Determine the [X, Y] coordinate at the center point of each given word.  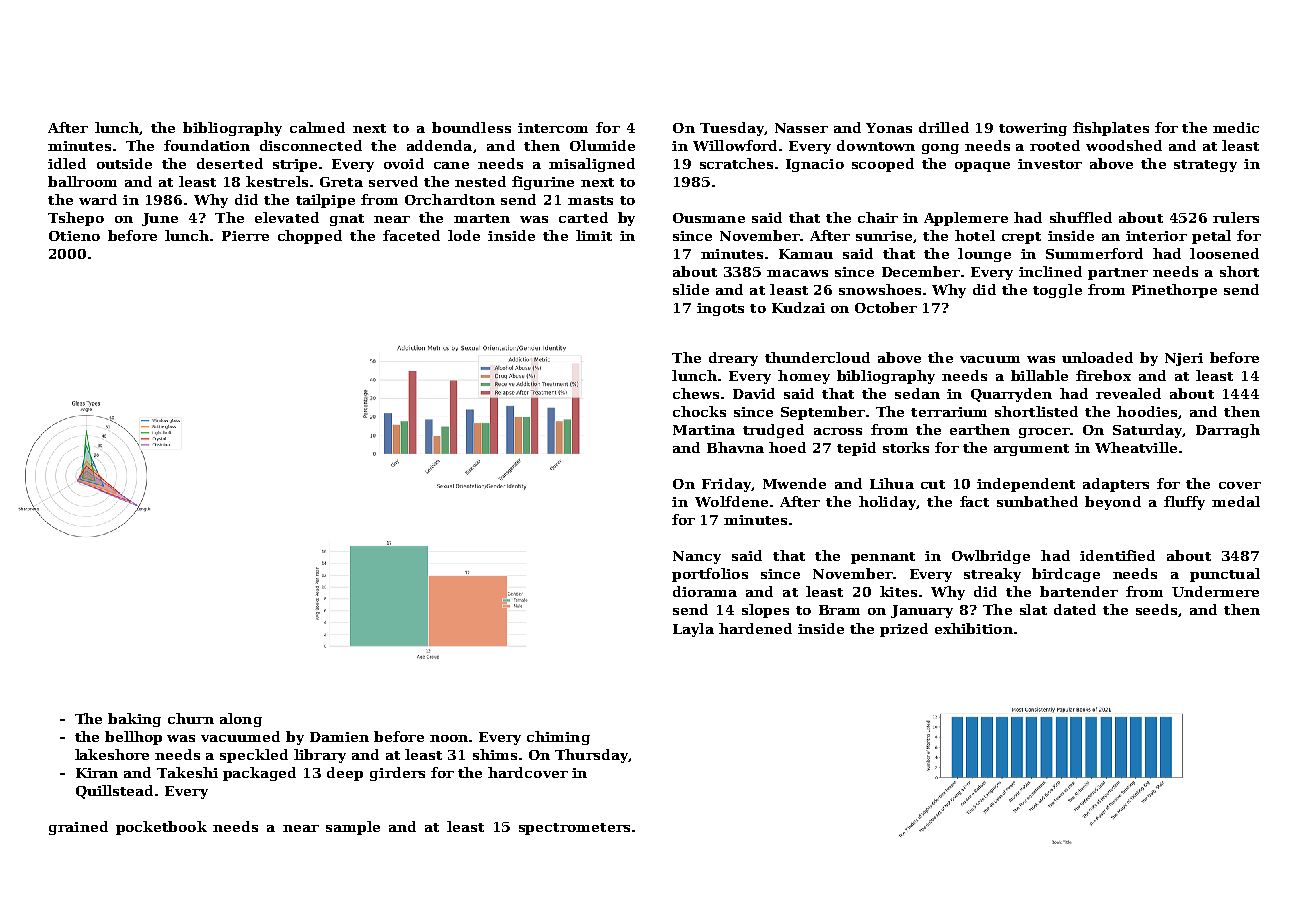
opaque [982, 167]
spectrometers [574, 829]
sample [353, 828]
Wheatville [1136, 447]
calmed [317, 127]
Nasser [801, 128]
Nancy [697, 557]
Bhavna [735, 447]
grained [78, 828]
